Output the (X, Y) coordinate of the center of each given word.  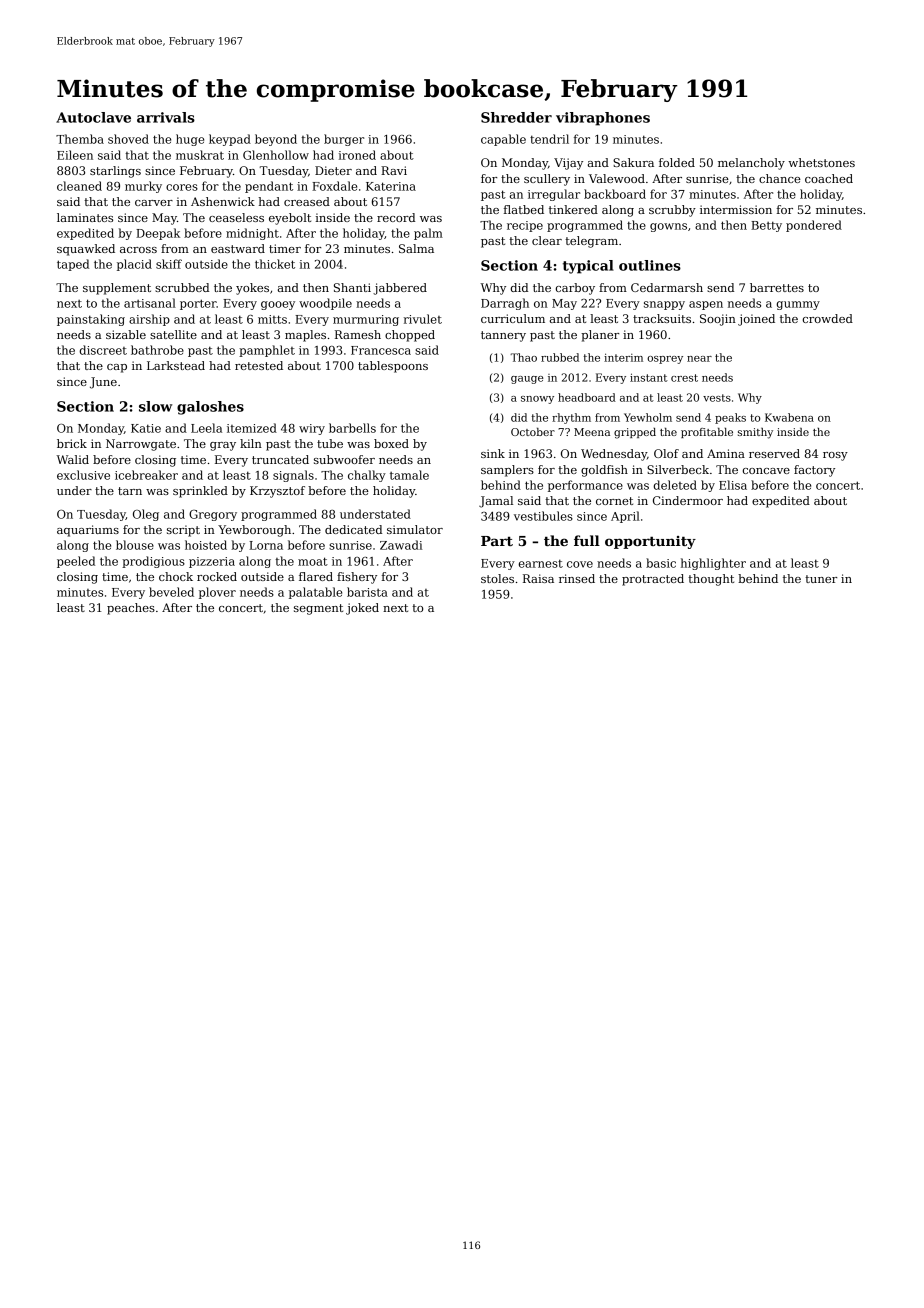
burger (344, 140)
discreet (103, 350)
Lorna (266, 545)
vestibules (543, 516)
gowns (668, 227)
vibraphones (603, 119)
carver (154, 203)
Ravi (394, 170)
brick (72, 443)
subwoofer (344, 459)
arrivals (166, 117)
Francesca (381, 350)
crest (684, 378)
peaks (730, 418)
